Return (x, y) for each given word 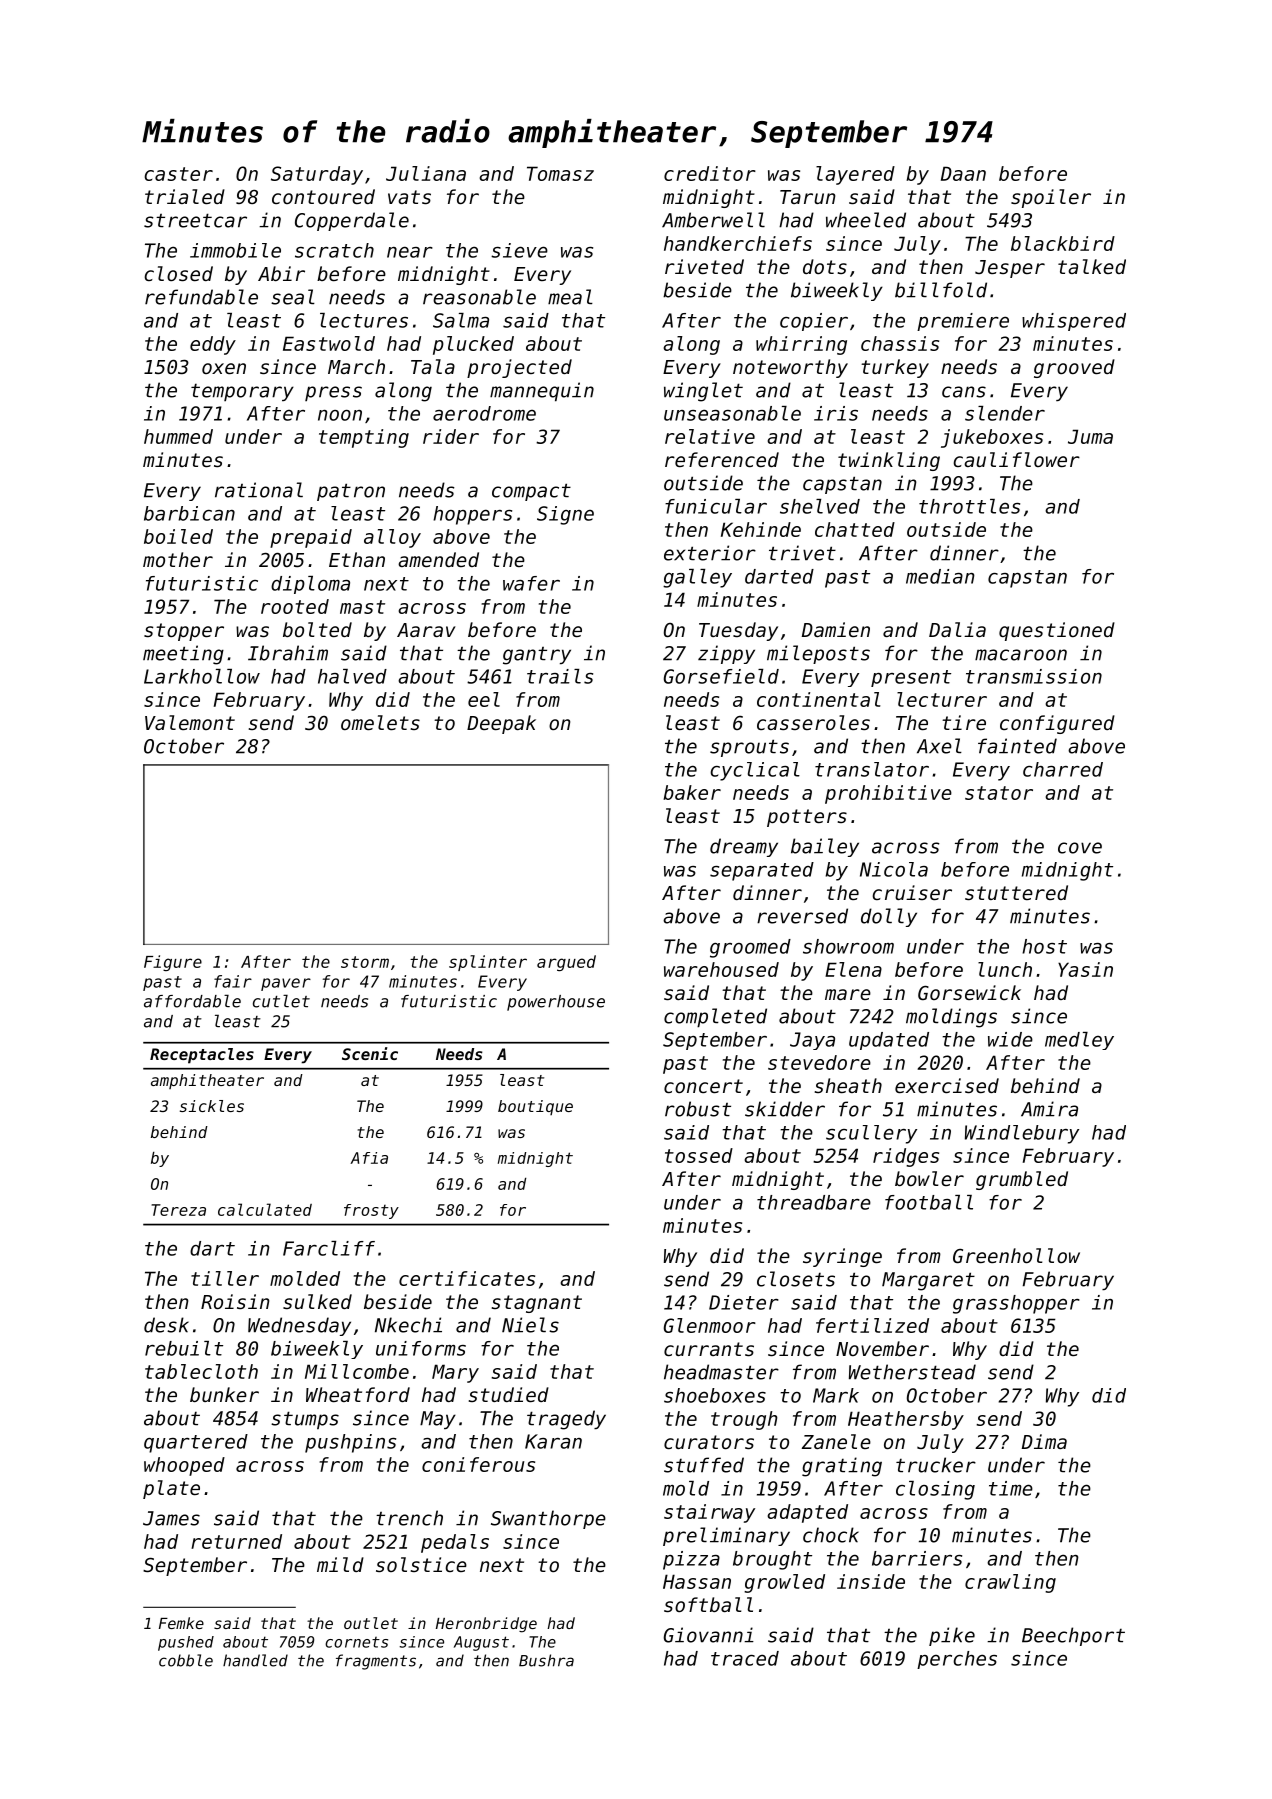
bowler (929, 1178)
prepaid (311, 538)
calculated (265, 1209)
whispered (1074, 322)
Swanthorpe (548, 1519)
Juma (1090, 436)
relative (710, 436)
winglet (703, 392)
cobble (186, 1660)
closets (796, 1279)
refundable (201, 297)
